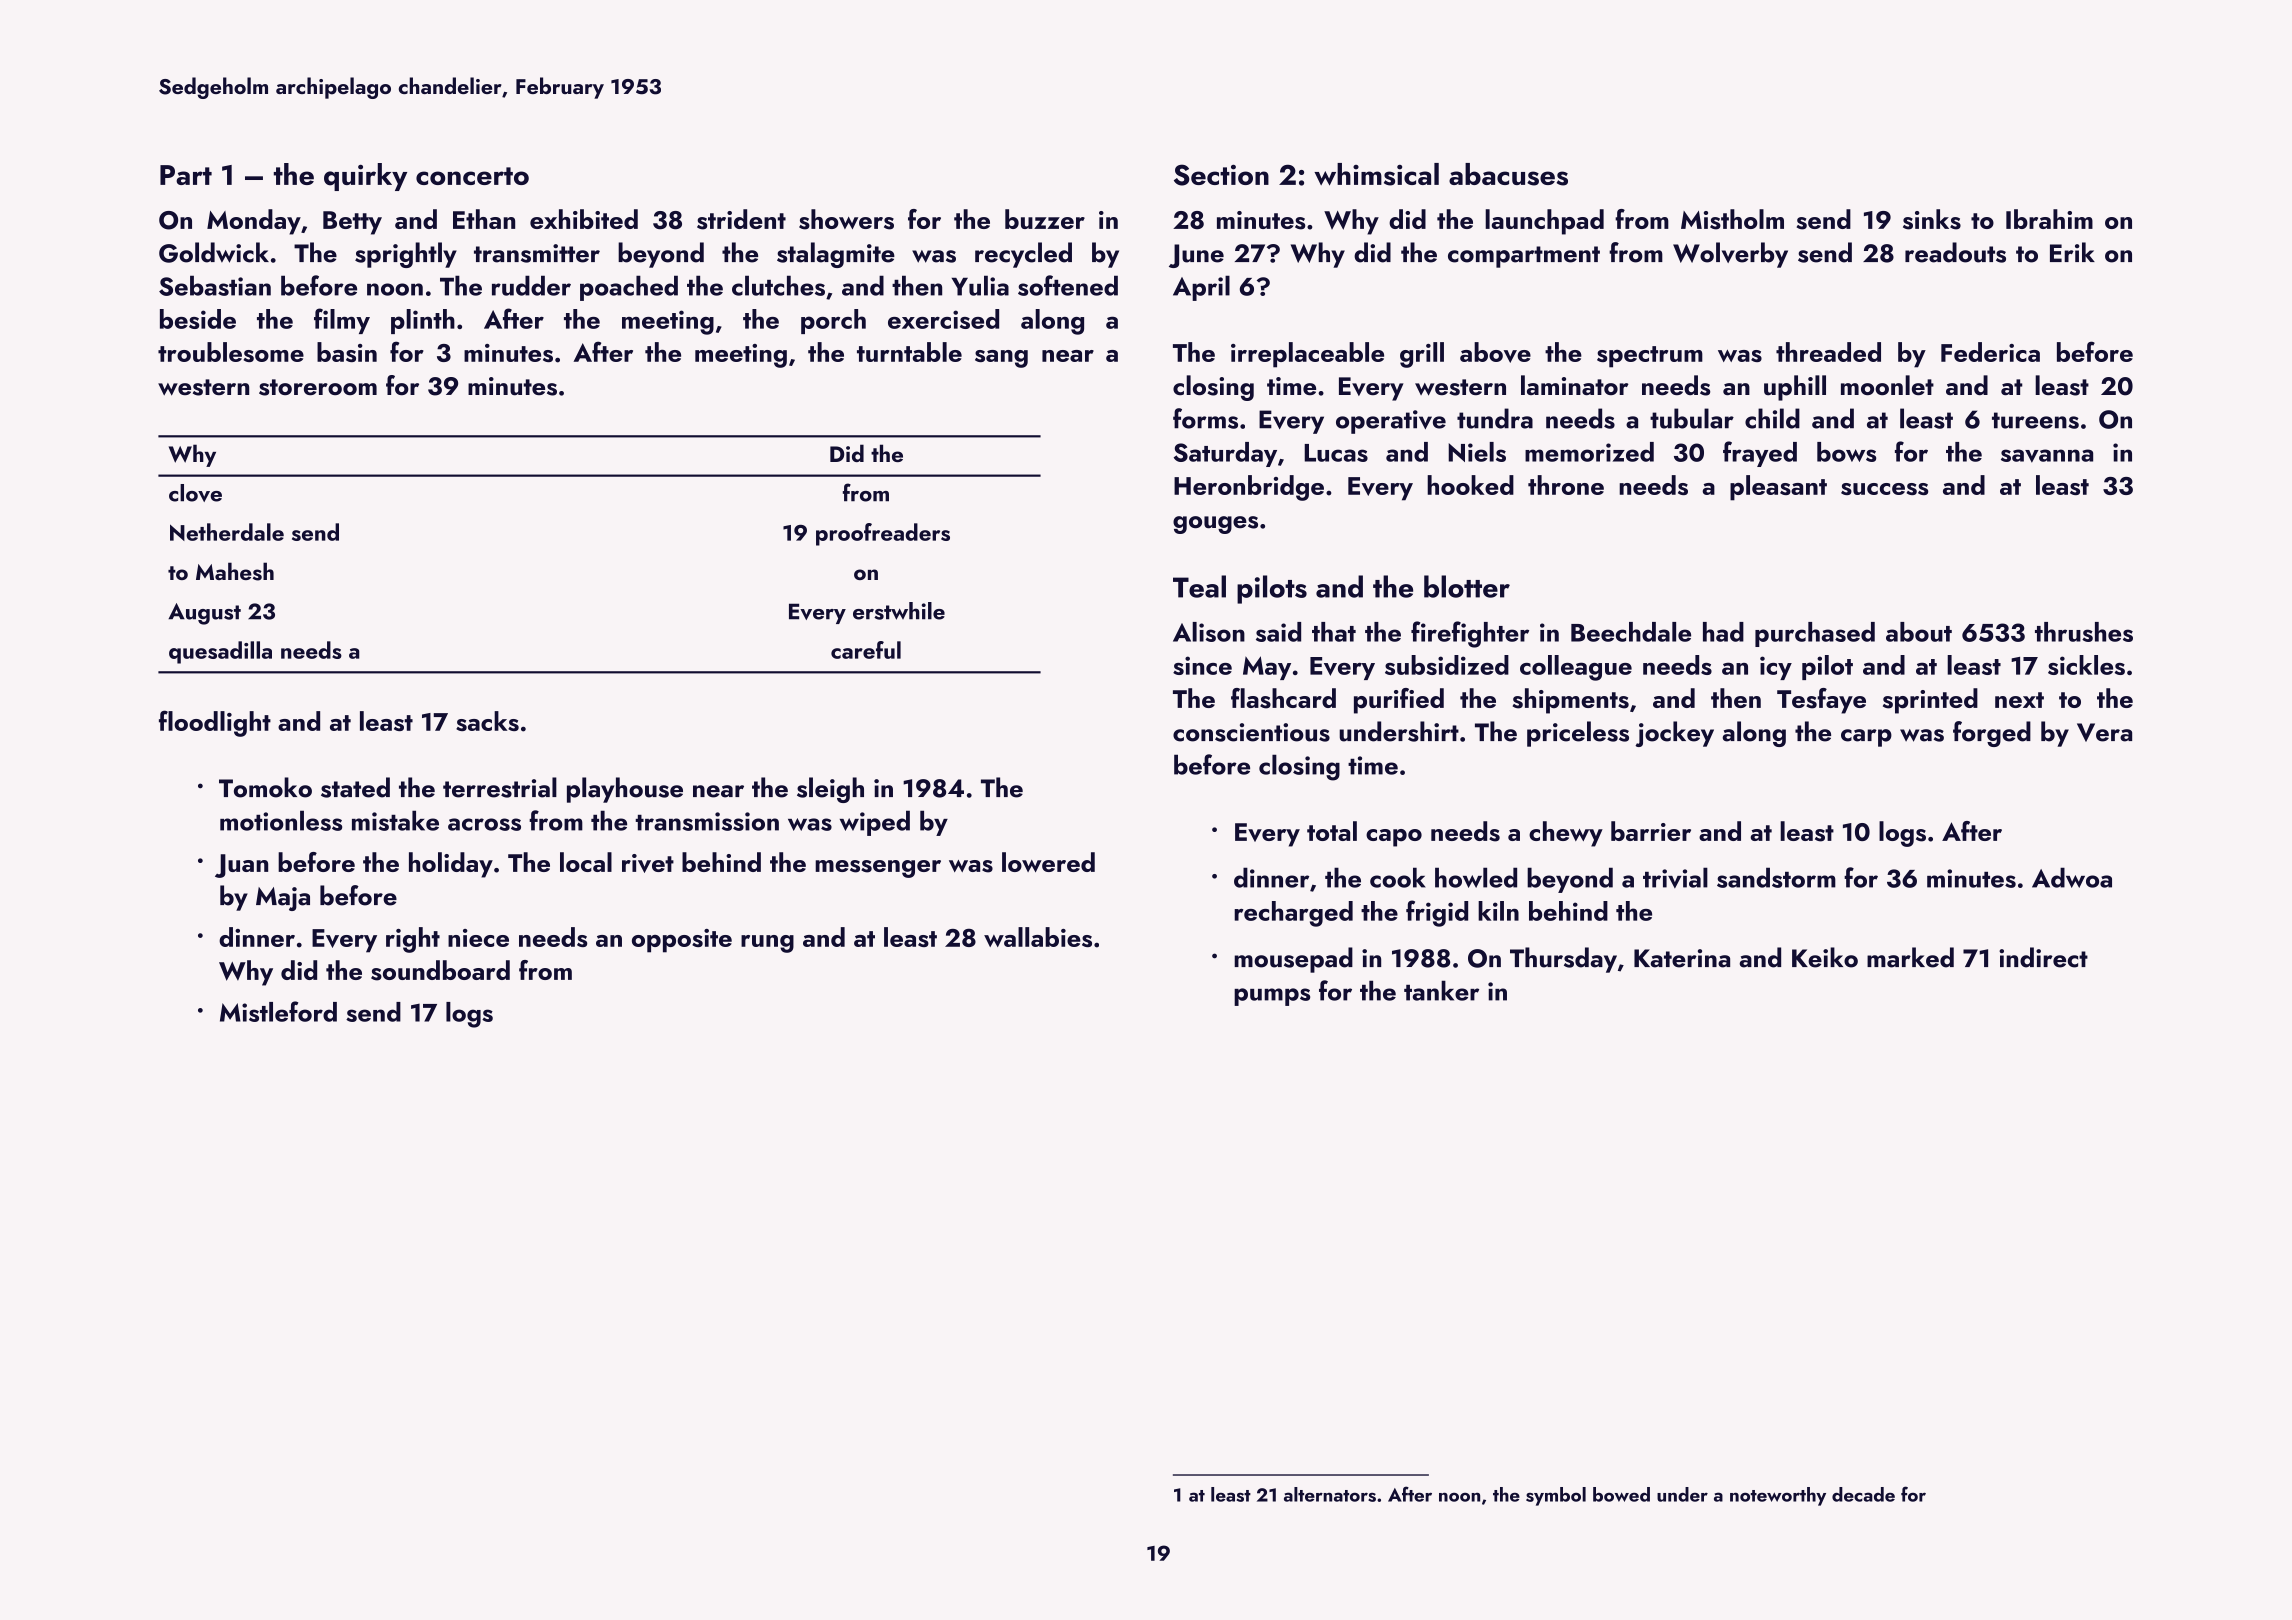 The width and height of the page is (2292, 1620). I want to click on Mistholm, so click(1732, 219).
